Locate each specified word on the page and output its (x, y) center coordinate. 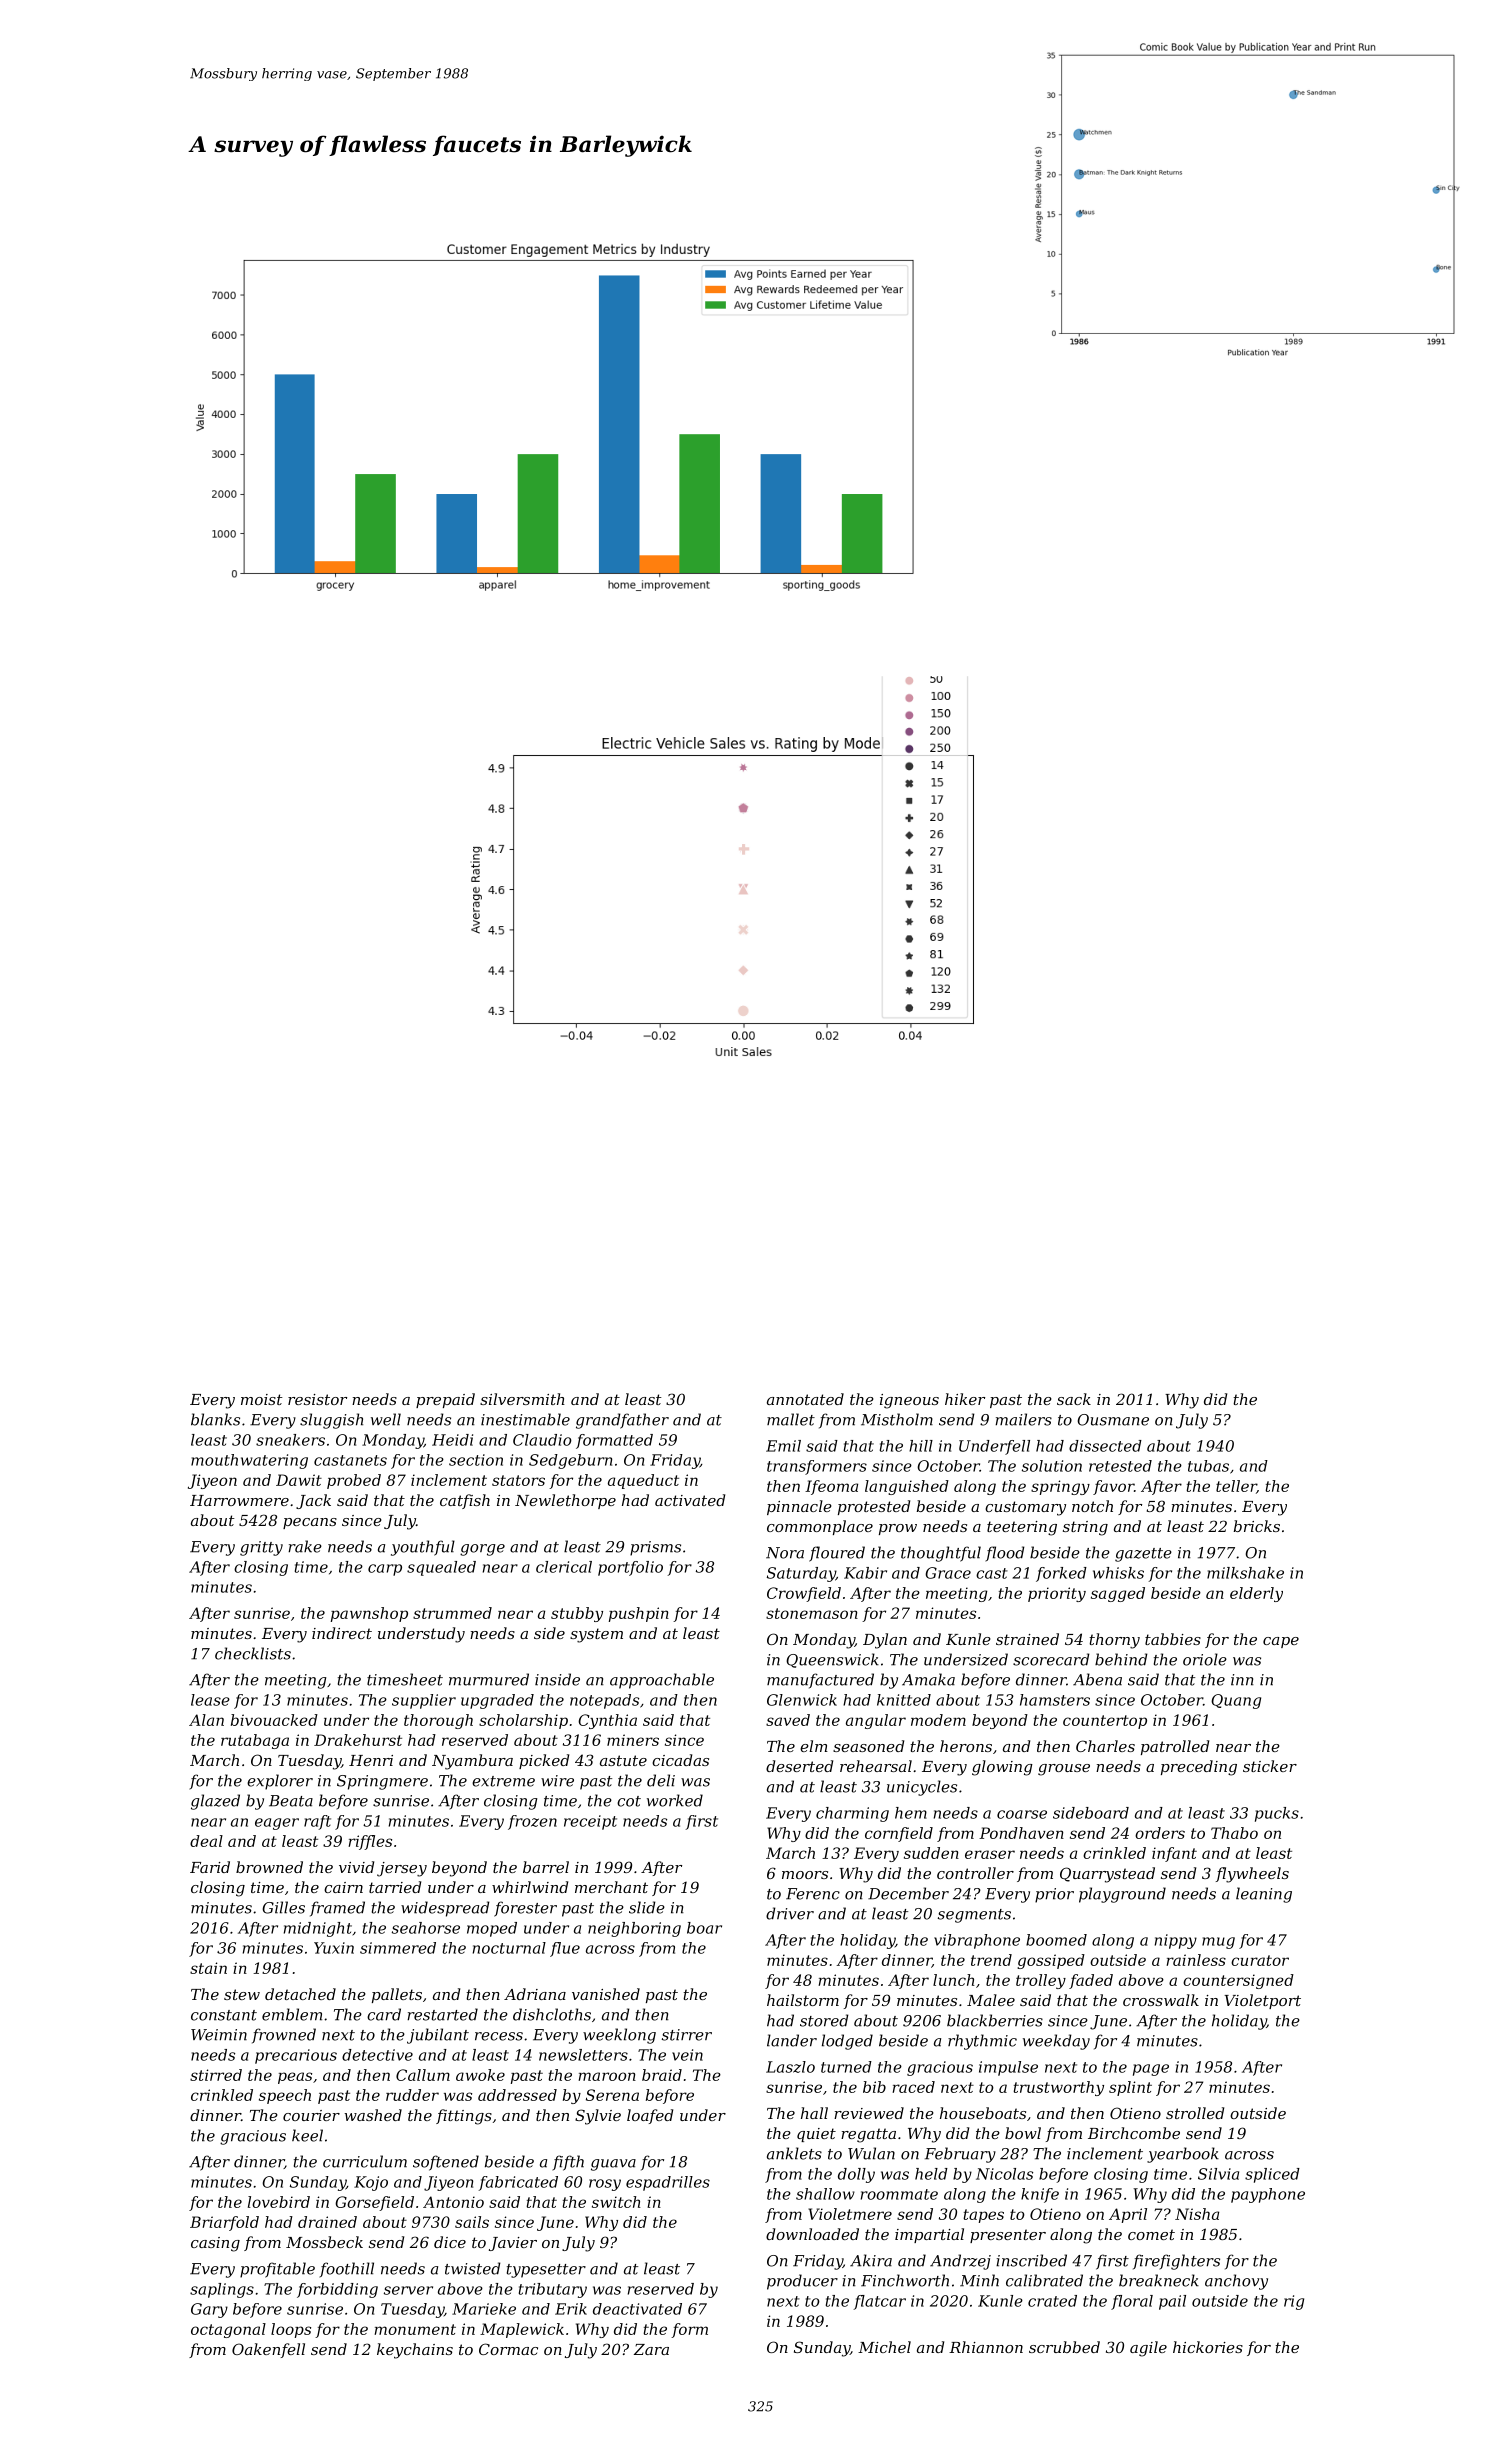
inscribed (1031, 2260)
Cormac (508, 2349)
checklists (253, 1653)
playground (1122, 1895)
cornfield (899, 1834)
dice (450, 2242)
